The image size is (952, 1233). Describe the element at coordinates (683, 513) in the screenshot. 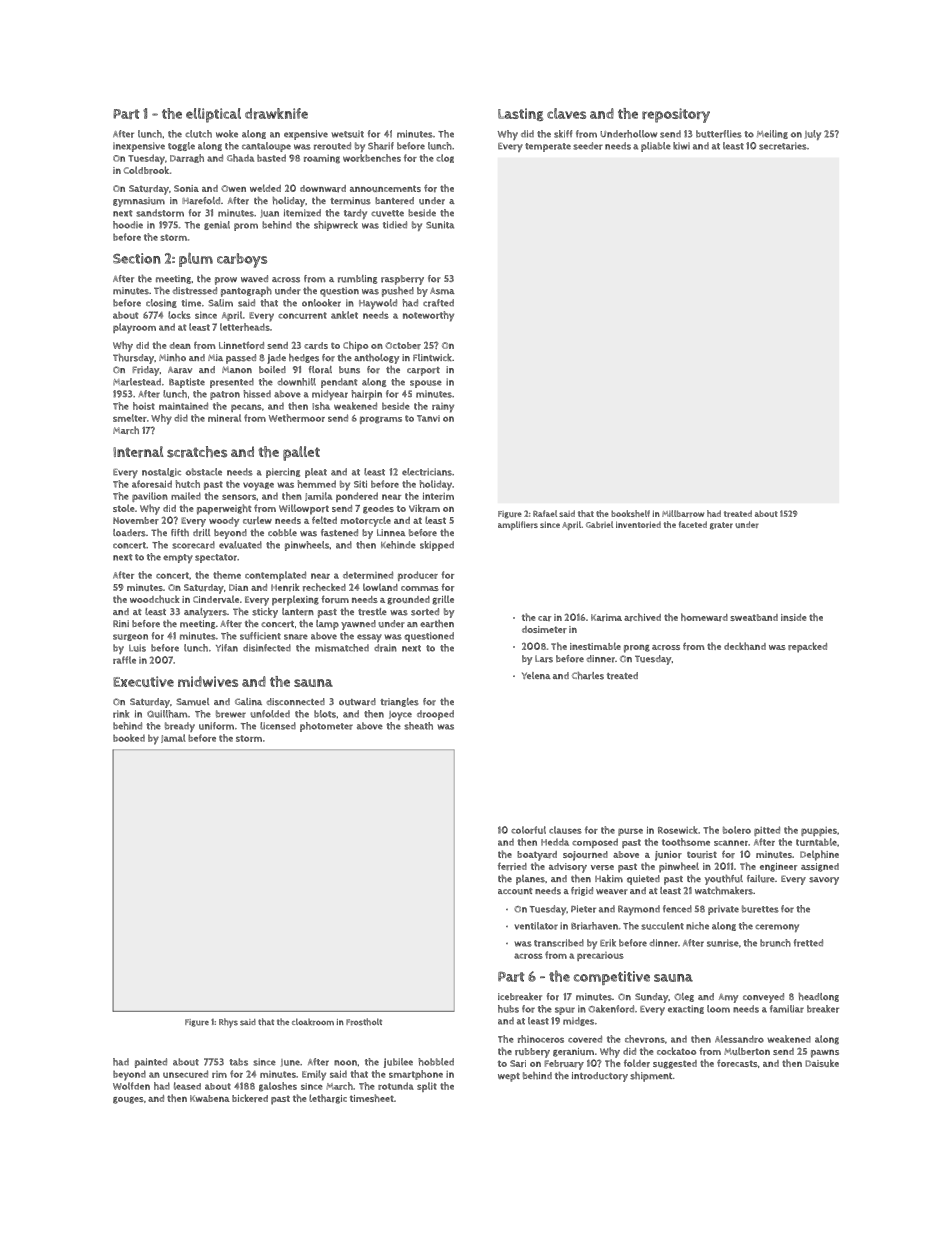

I see `Millbarrow` at that location.
